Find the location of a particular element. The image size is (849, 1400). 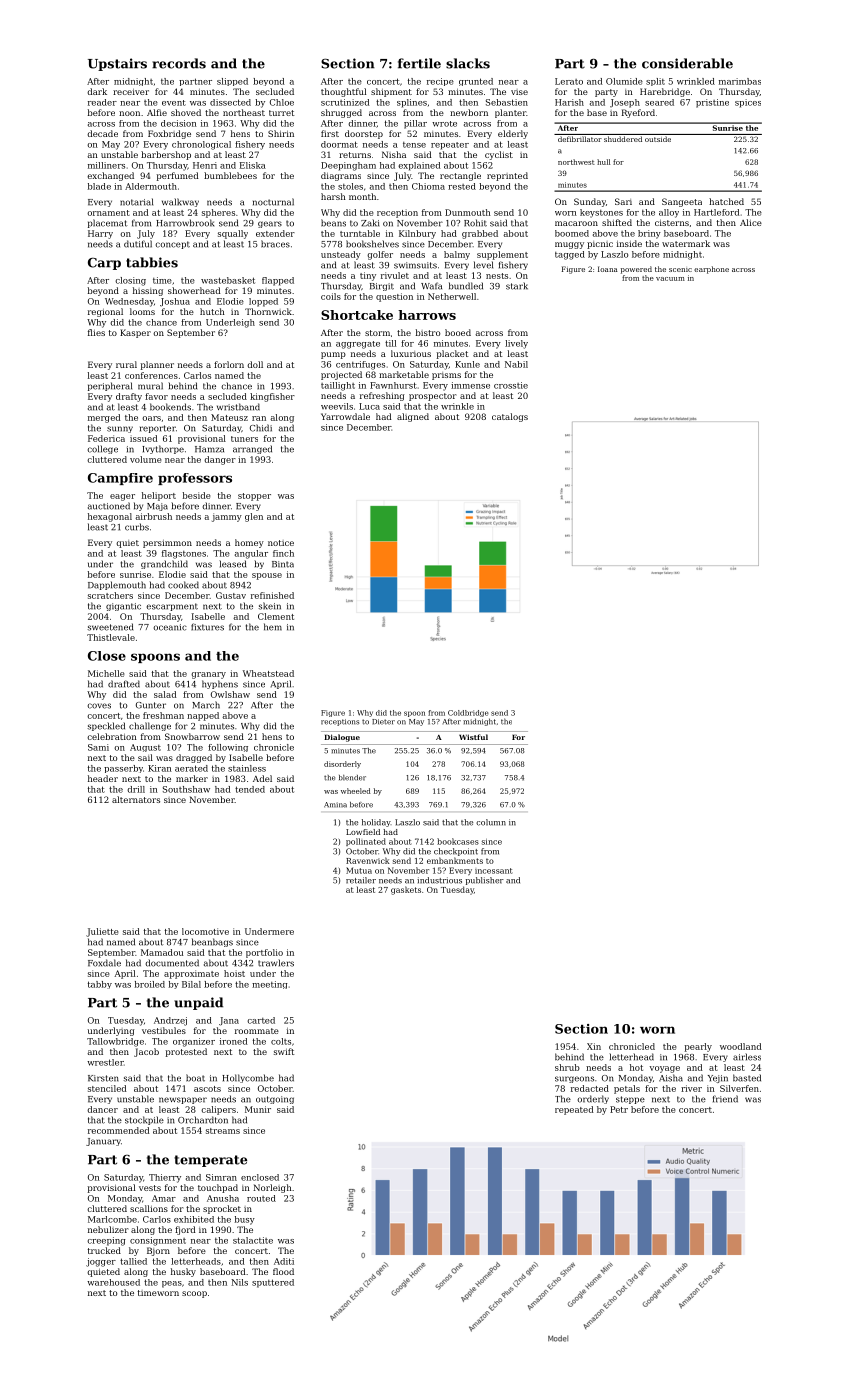

grandchild is located at coordinates (164, 564).
